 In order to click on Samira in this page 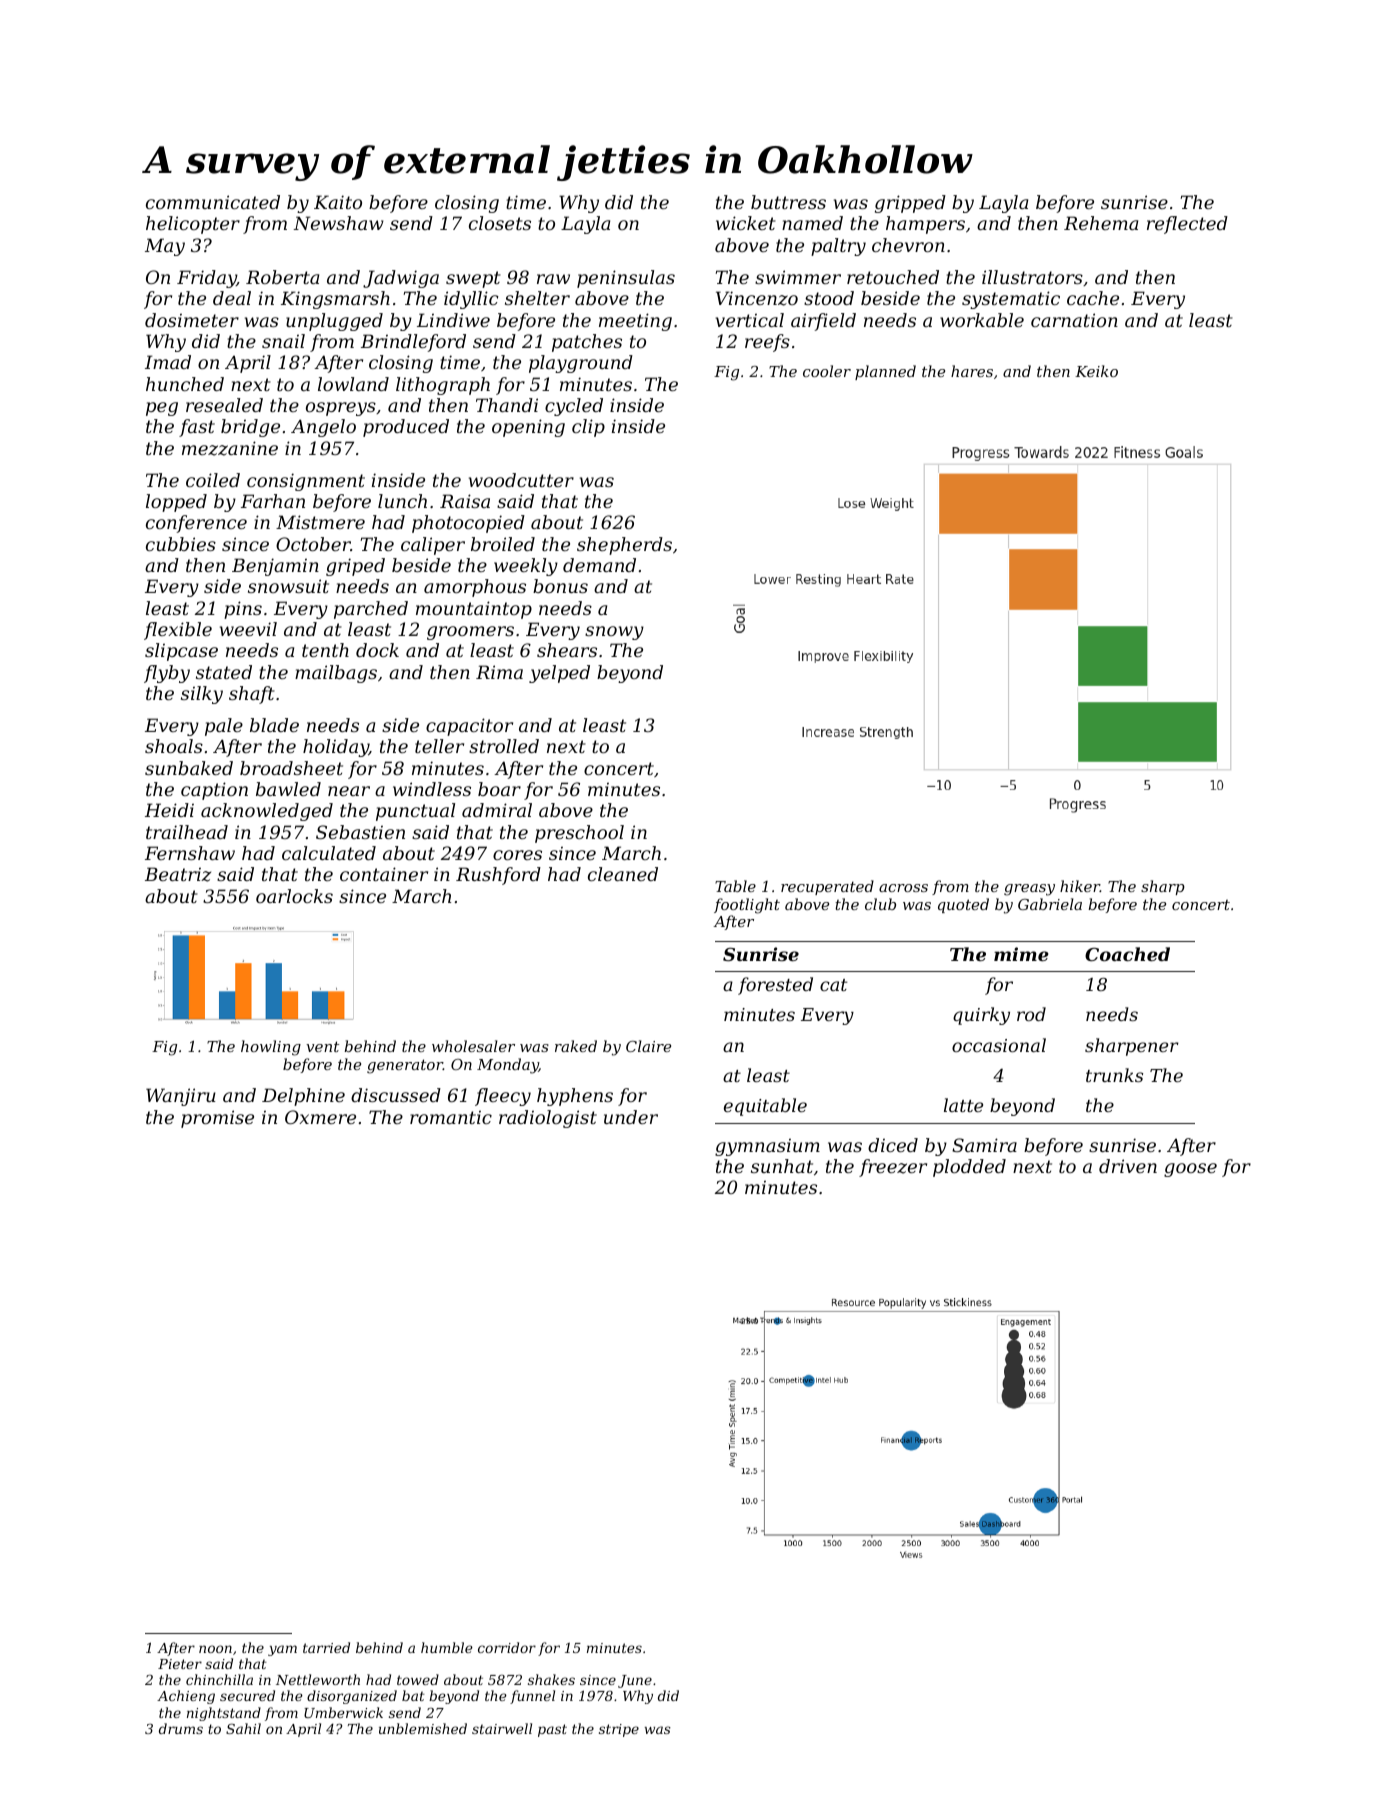, I will do `click(984, 1145)`.
